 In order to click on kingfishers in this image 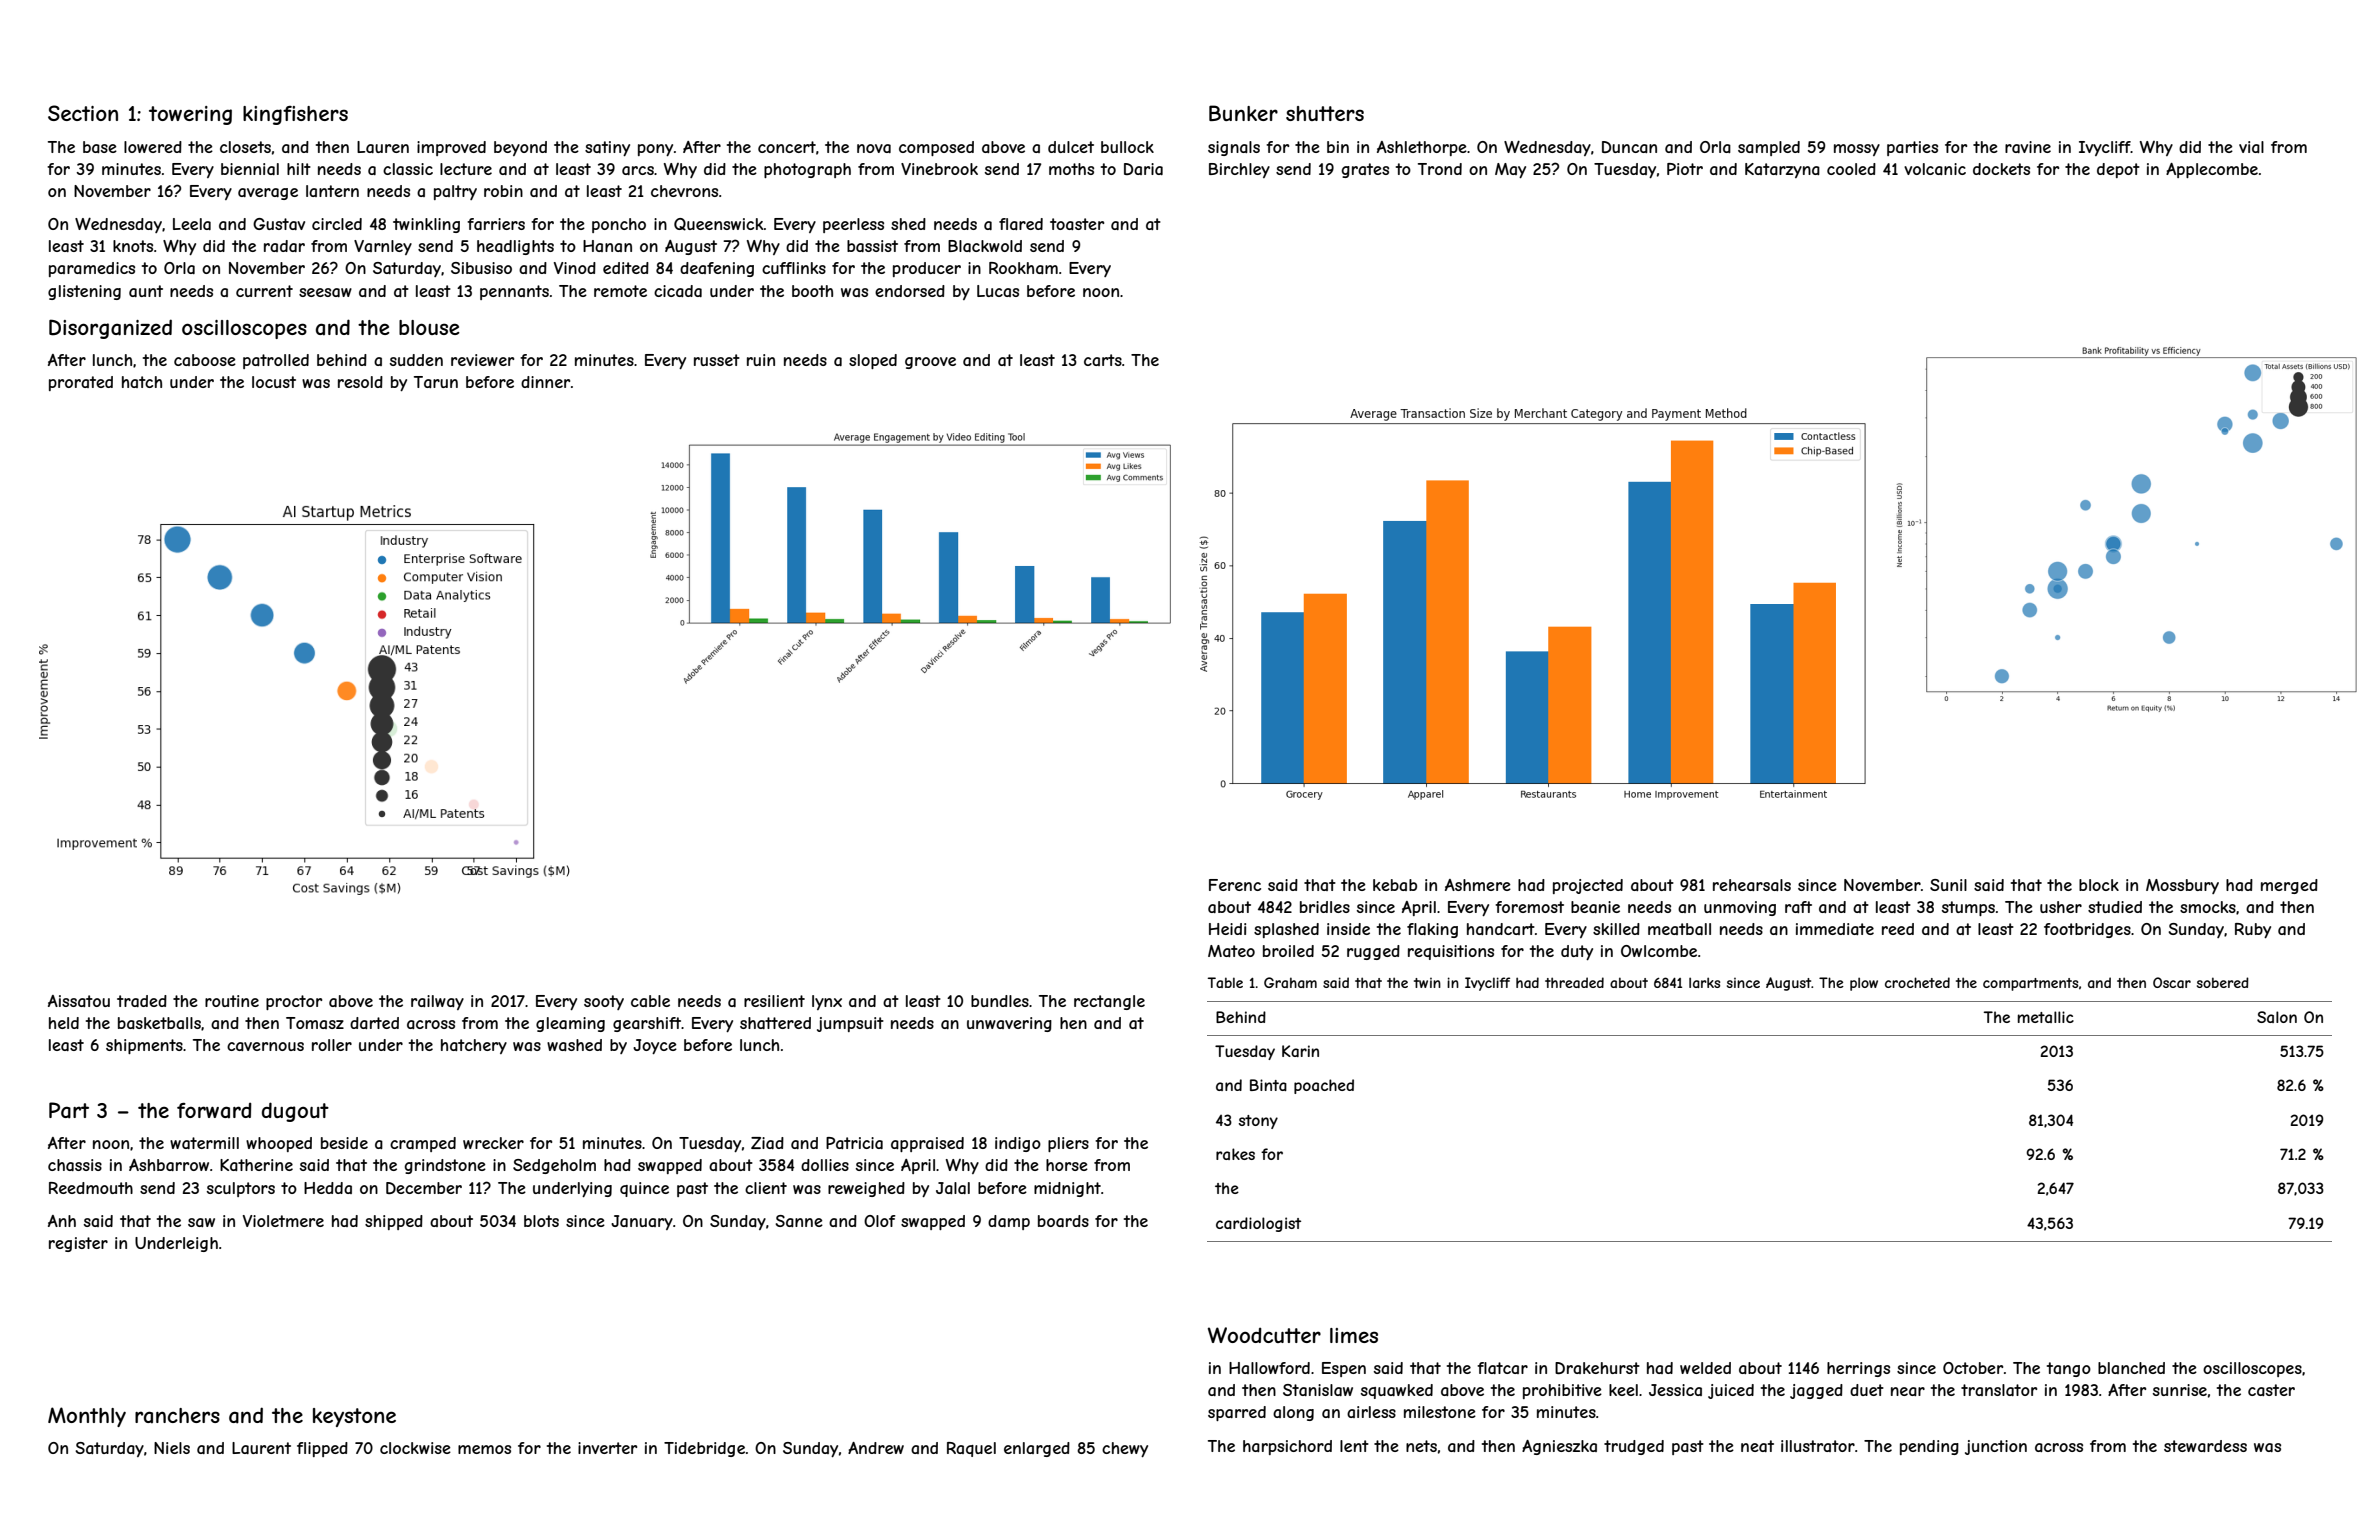, I will do `click(295, 115)`.
